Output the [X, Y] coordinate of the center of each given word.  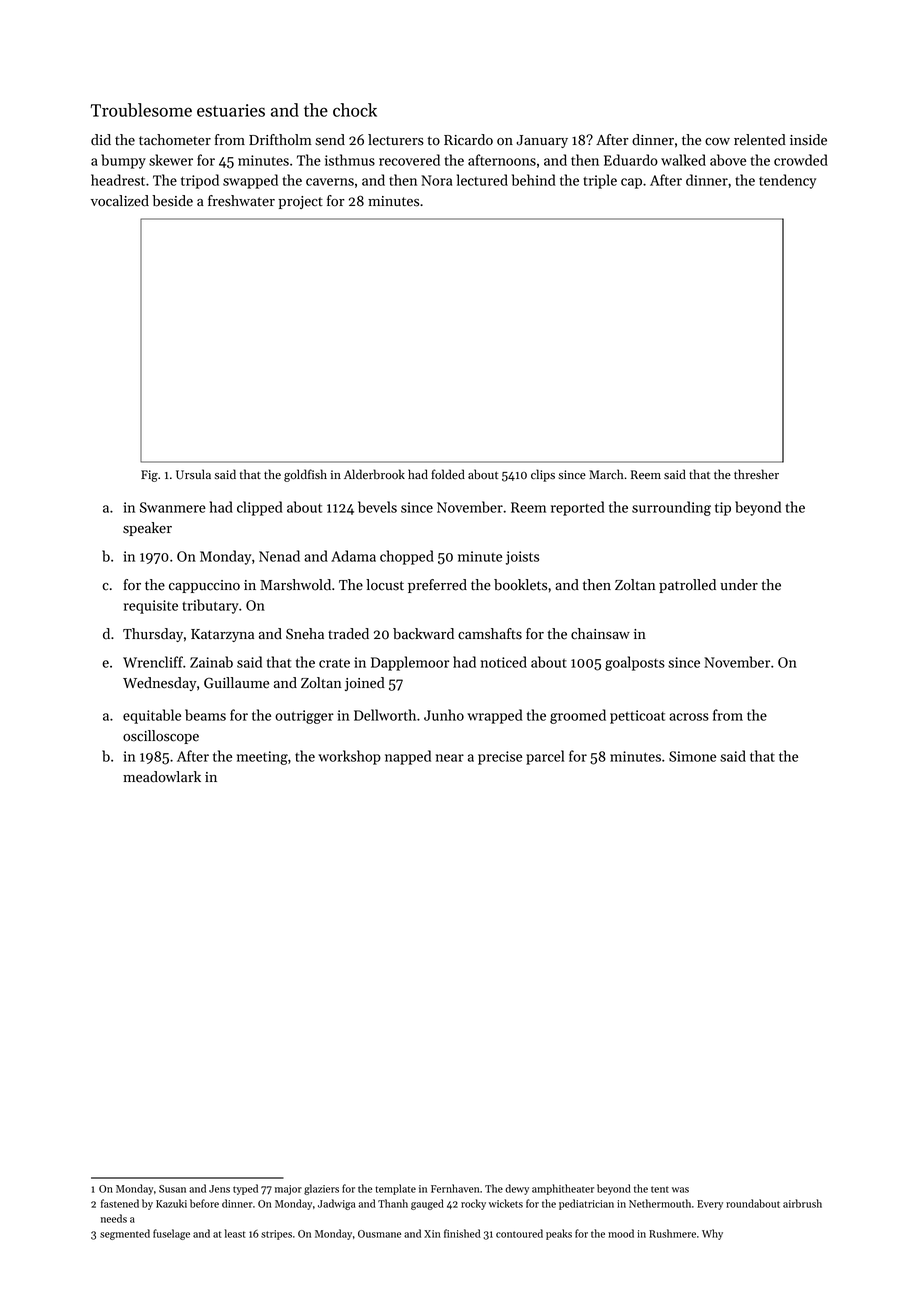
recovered [409, 160]
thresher [756, 474]
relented [760, 140]
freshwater [241, 201]
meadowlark [162, 777]
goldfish [305, 475]
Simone [692, 756]
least [235, 1233]
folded [448, 474]
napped [408, 757]
